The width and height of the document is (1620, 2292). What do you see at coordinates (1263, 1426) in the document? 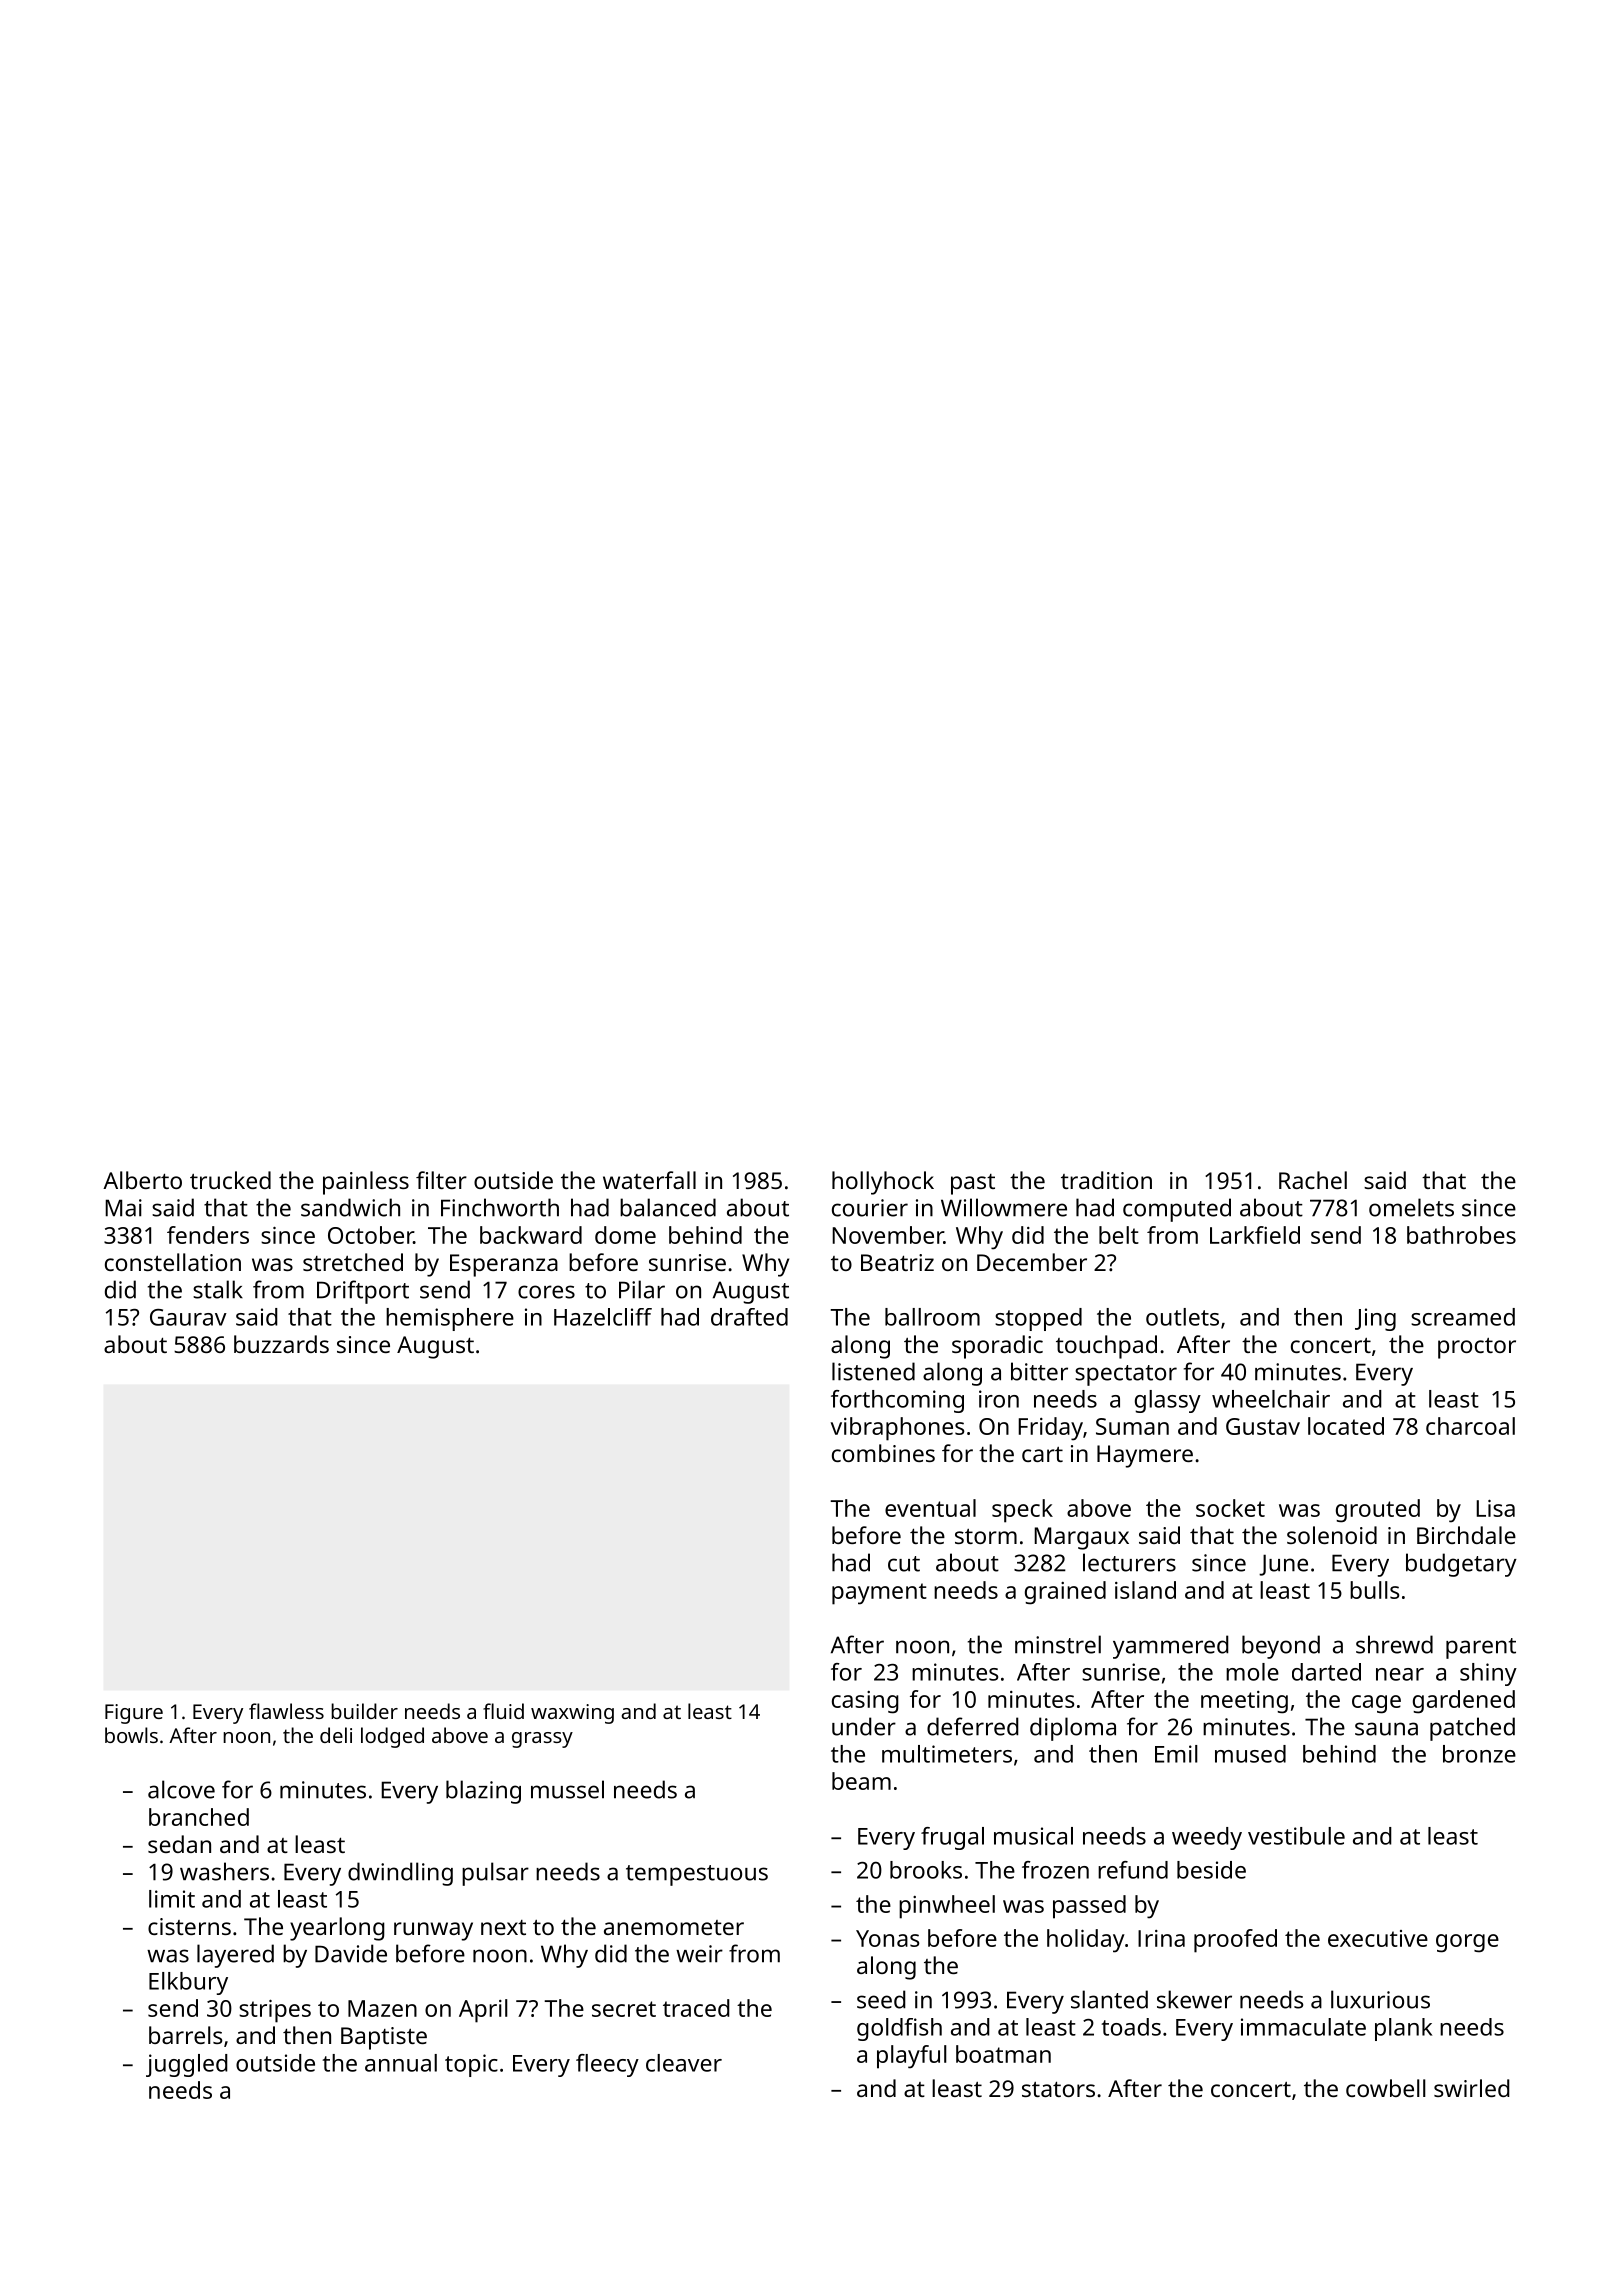
I see `Gustav` at bounding box center [1263, 1426].
